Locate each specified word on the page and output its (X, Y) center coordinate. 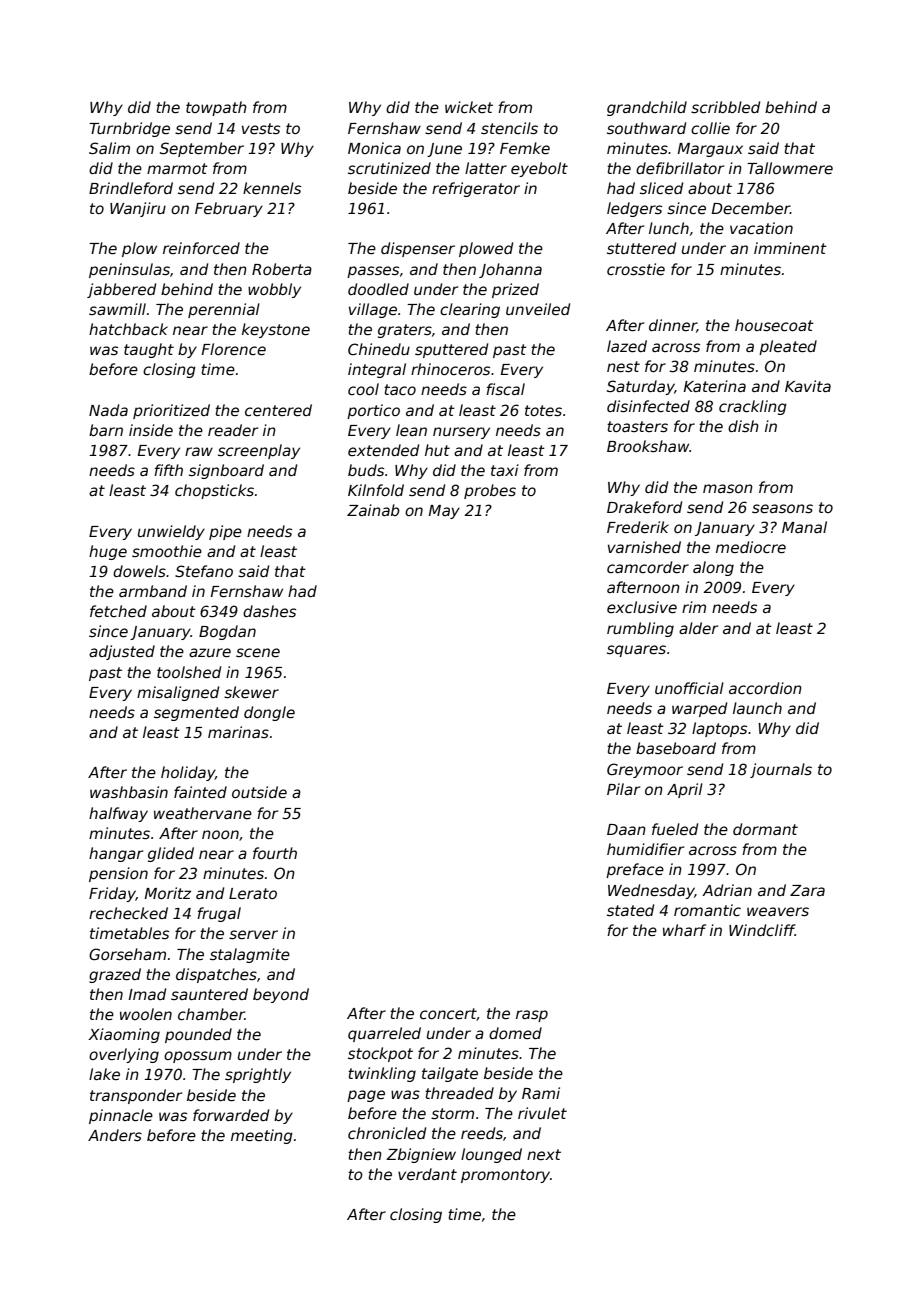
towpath (216, 108)
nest (623, 366)
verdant (427, 1174)
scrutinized (389, 168)
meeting (262, 1136)
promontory (505, 1176)
